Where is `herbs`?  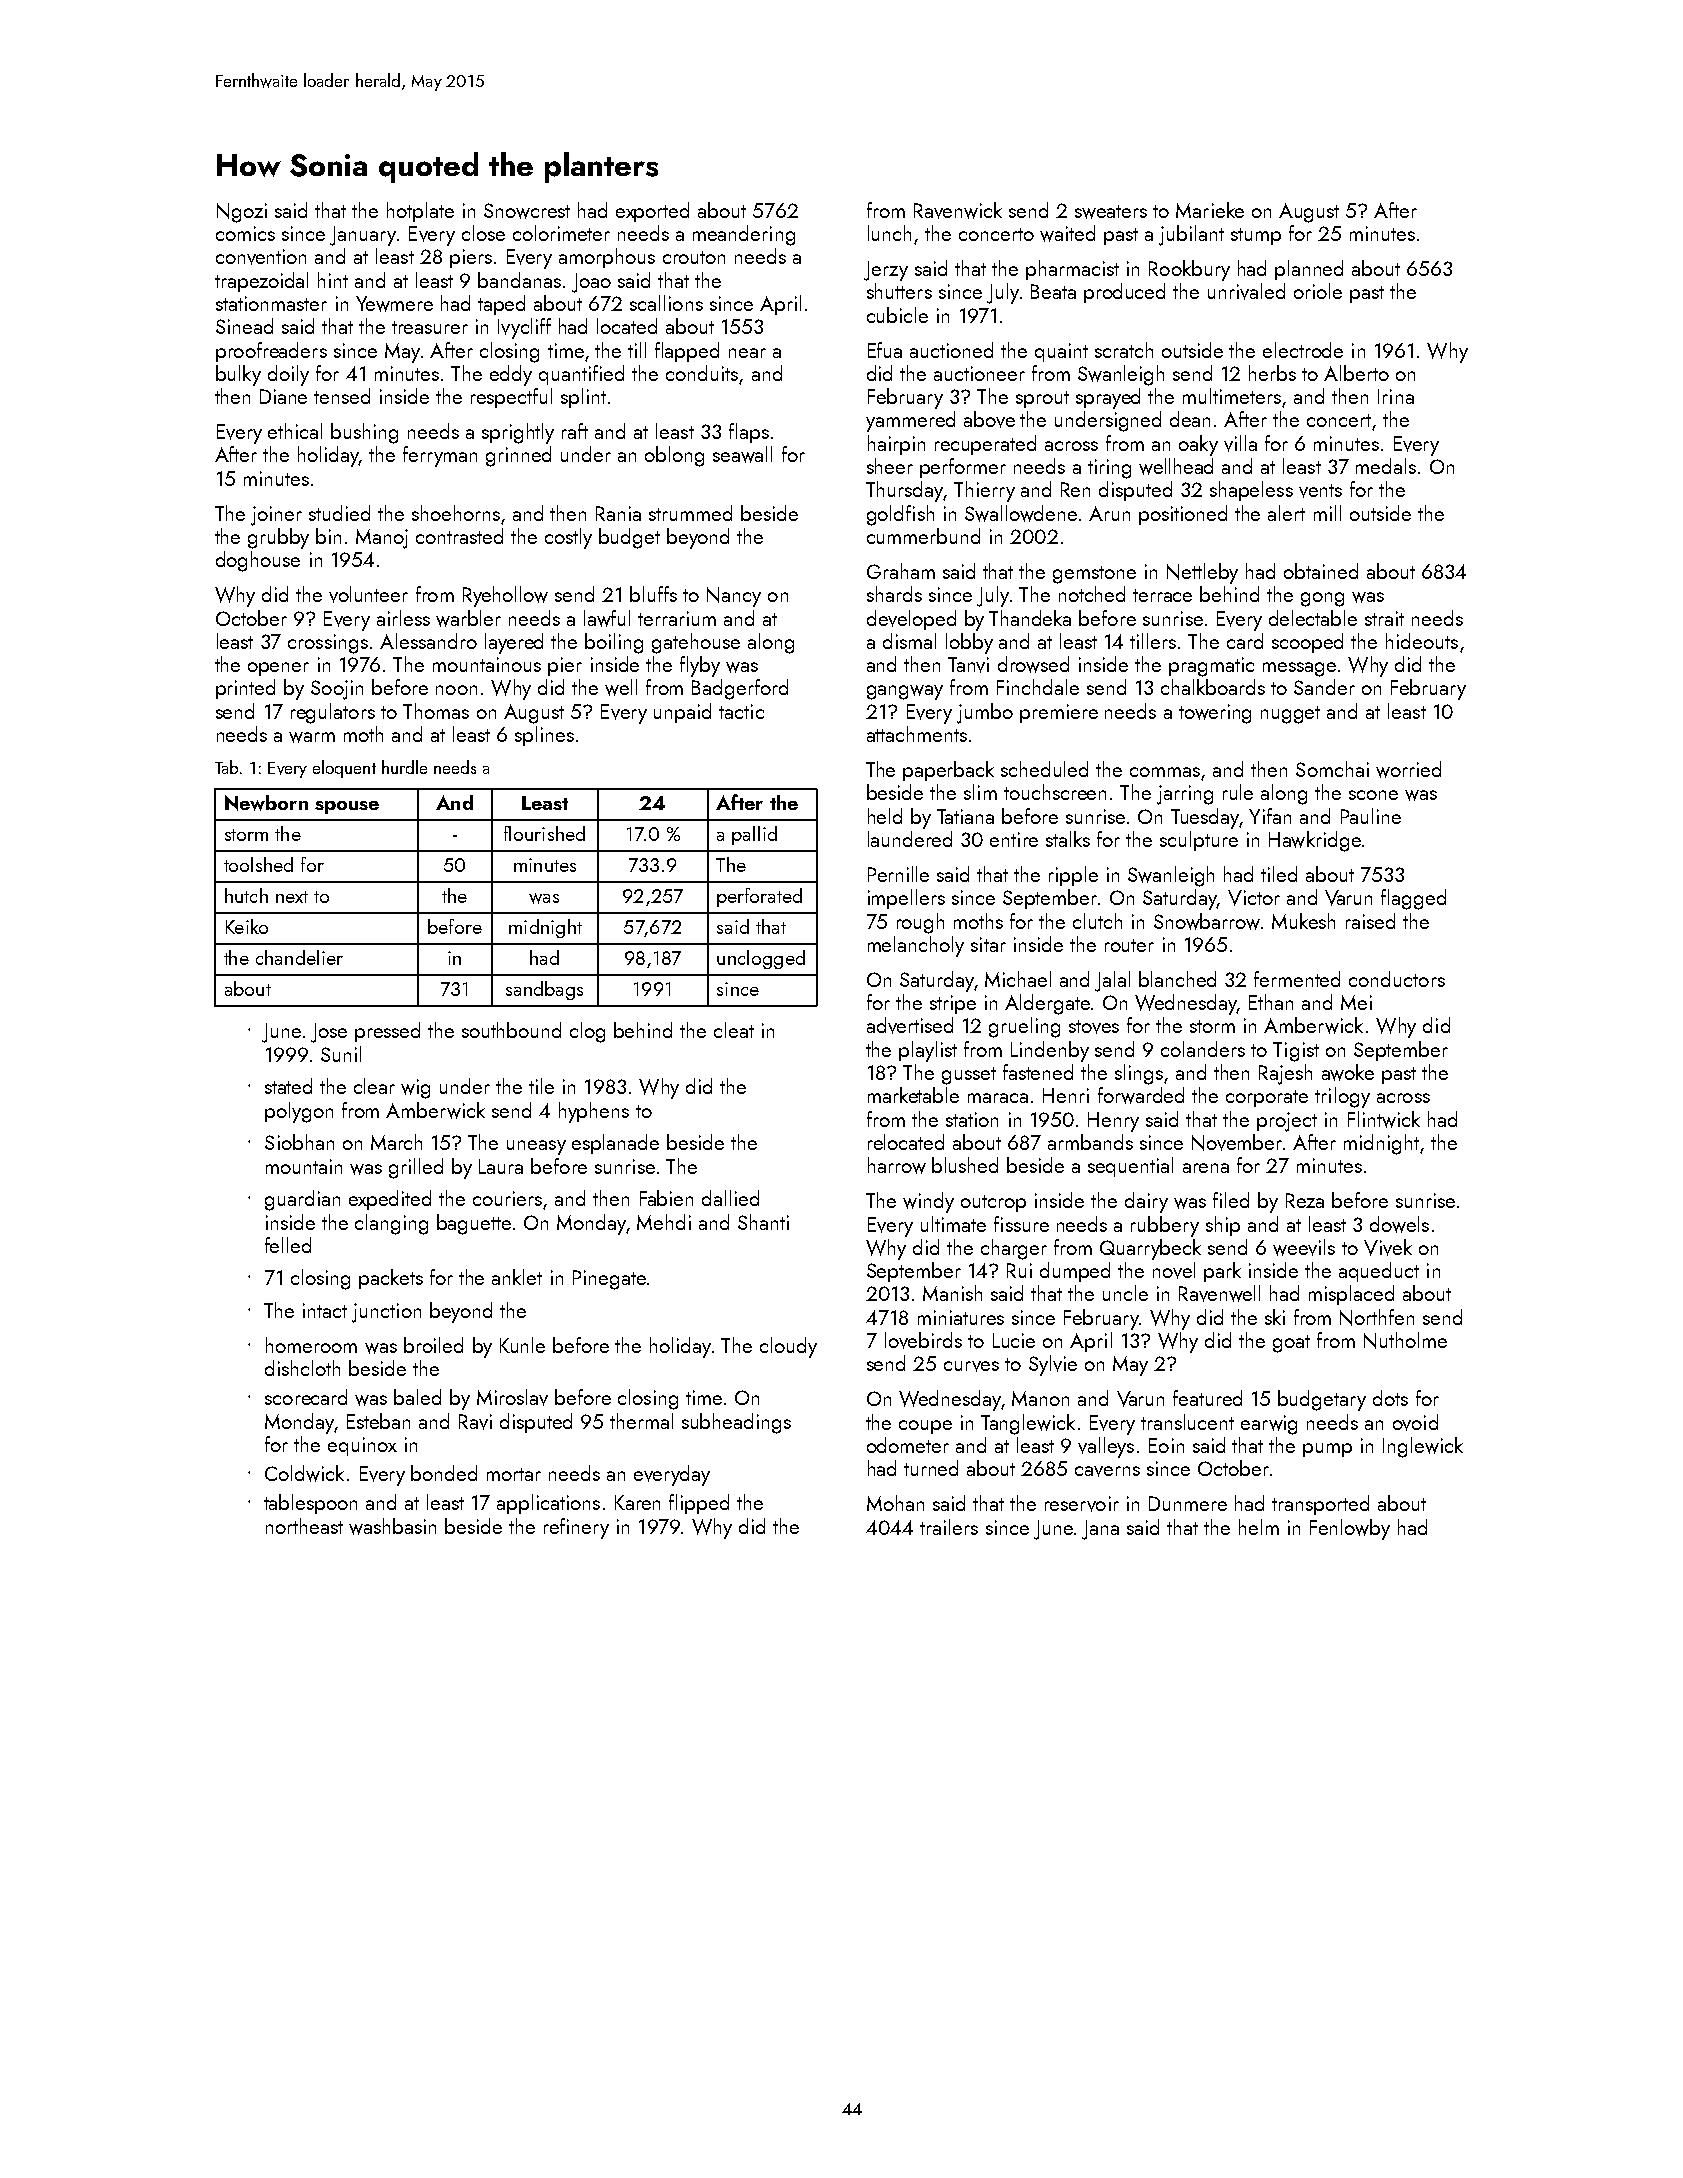
herbs is located at coordinates (1272, 373).
